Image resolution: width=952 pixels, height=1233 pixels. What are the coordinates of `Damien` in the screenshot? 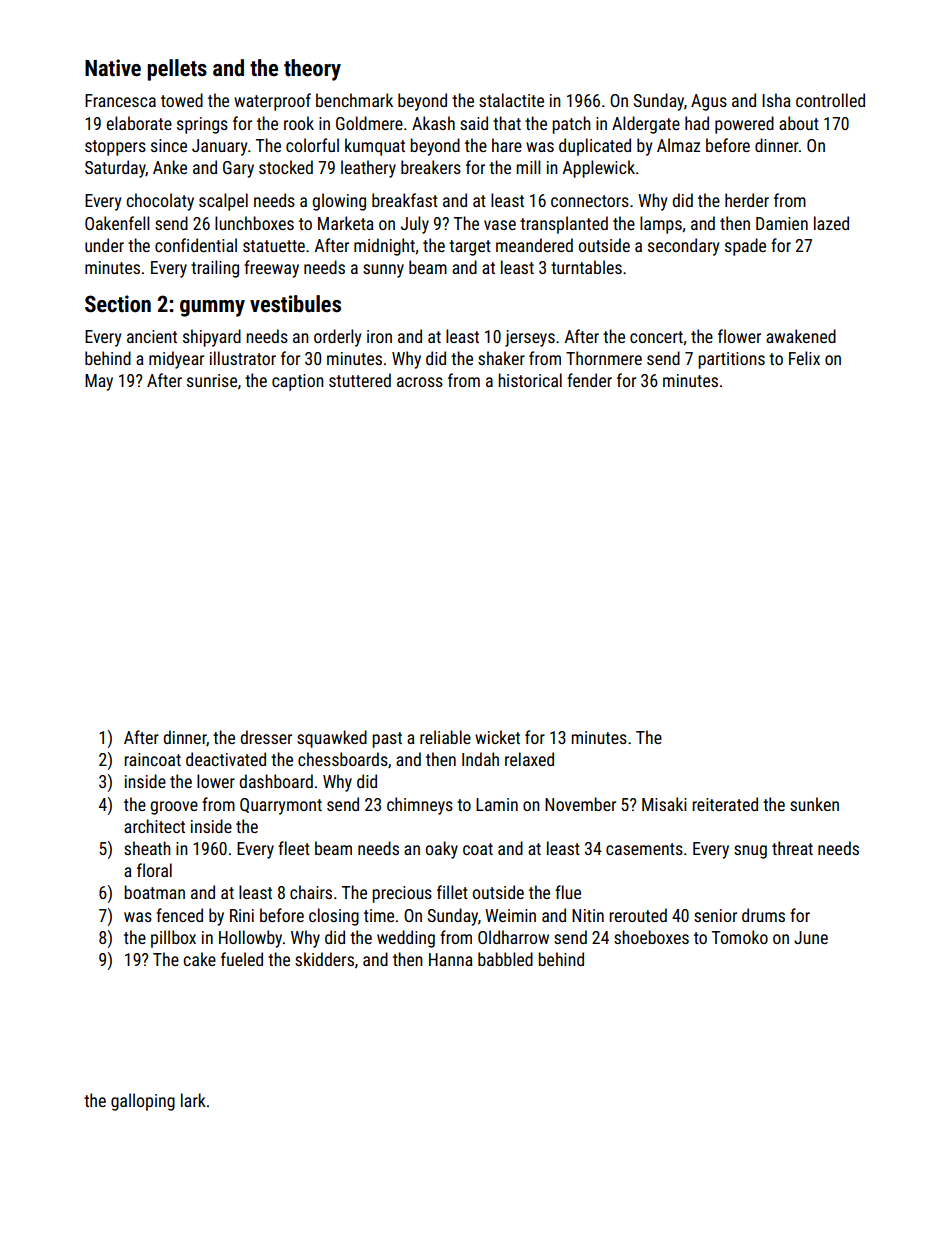 It's located at (782, 223).
